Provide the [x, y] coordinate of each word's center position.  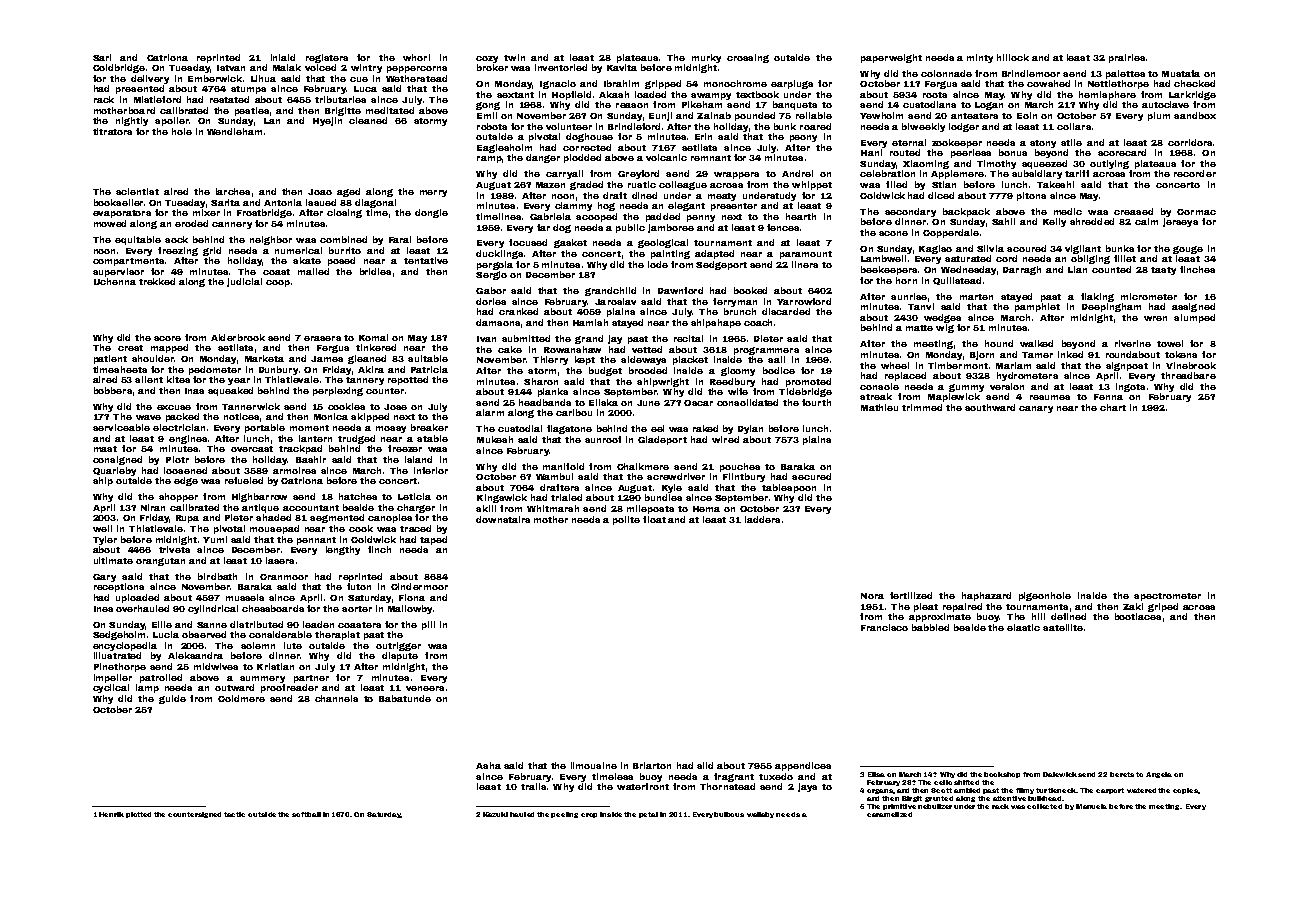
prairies [1127, 58]
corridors [1190, 142]
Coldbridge [119, 68]
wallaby [760, 815]
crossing [748, 58]
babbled [930, 627]
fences [783, 227]
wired [725, 439]
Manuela [1091, 806]
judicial [244, 282]
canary [1036, 409]
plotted [138, 815]
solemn [258, 645]
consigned [117, 460]
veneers [425, 688]
